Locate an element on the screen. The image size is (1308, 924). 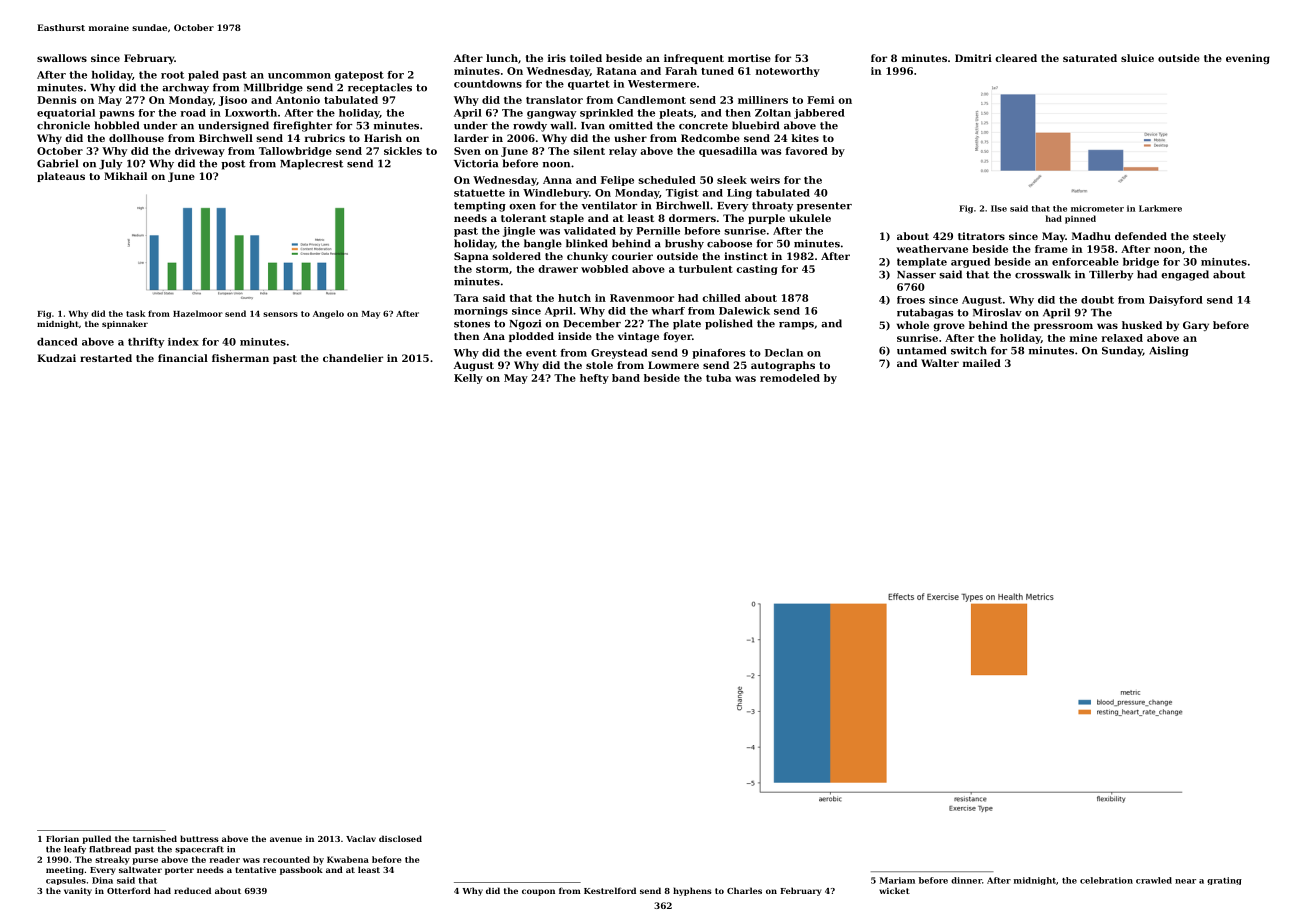
evening is located at coordinates (1248, 59).
